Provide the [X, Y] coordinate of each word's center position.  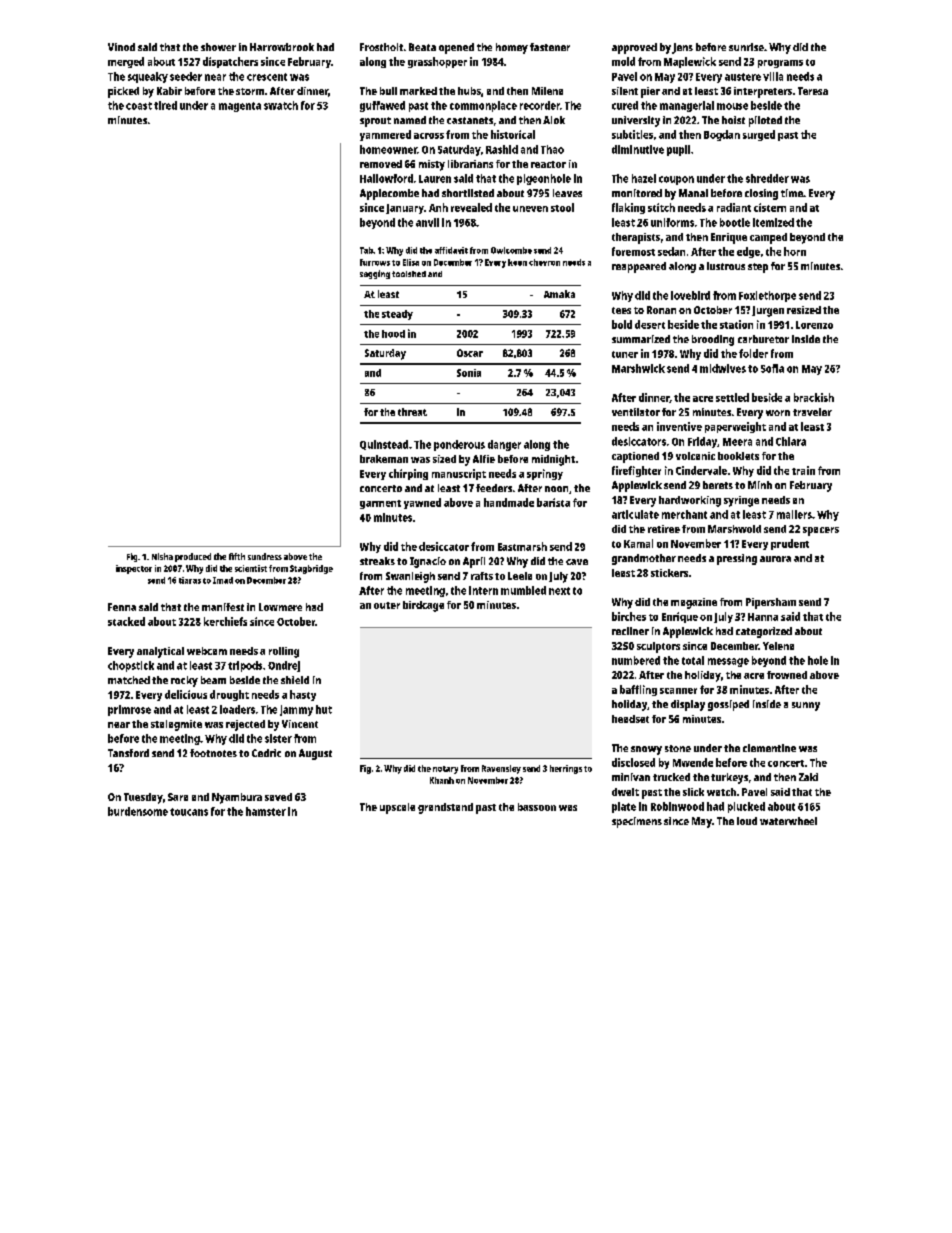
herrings [566, 769]
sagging [375, 274]
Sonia [469, 373]
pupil [678, 150]
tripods [245, 666]
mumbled [523, 590]
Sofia [772, 368]
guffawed [382, 106]
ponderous [459, 445]
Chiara [791, 441]
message [728, 662]
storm [250, 91]
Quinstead [384, 445]
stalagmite [176, 725]
